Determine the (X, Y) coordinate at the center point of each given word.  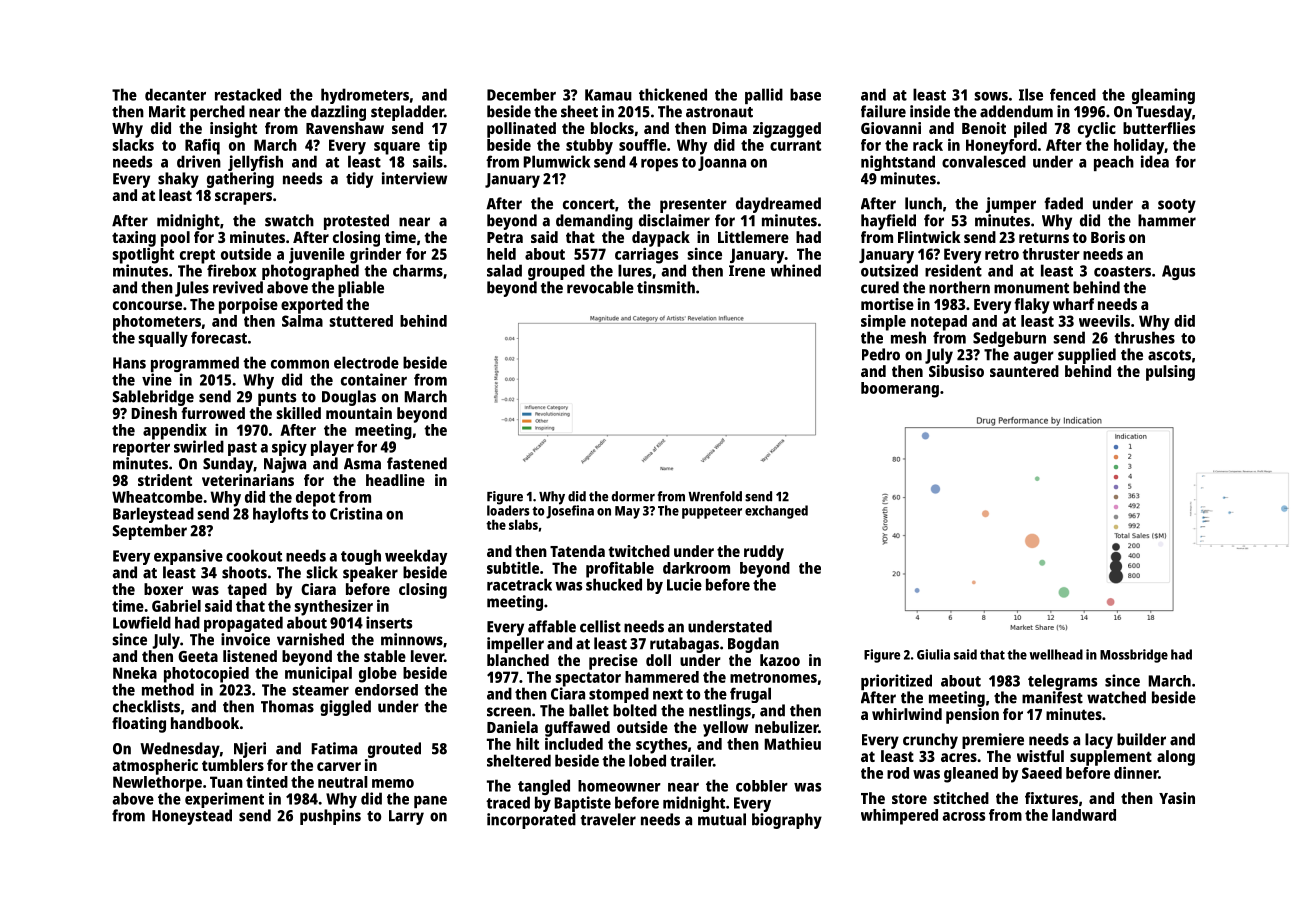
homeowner (619, 786)
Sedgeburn (1009, 339)
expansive (188, 557)
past (242, 449)
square (397, 148)
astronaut (719, 112)
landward (1084, 815)
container (374, 379)
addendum (1016, 111)
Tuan (226, 782)
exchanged (776, 512)
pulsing (1170, 373)
